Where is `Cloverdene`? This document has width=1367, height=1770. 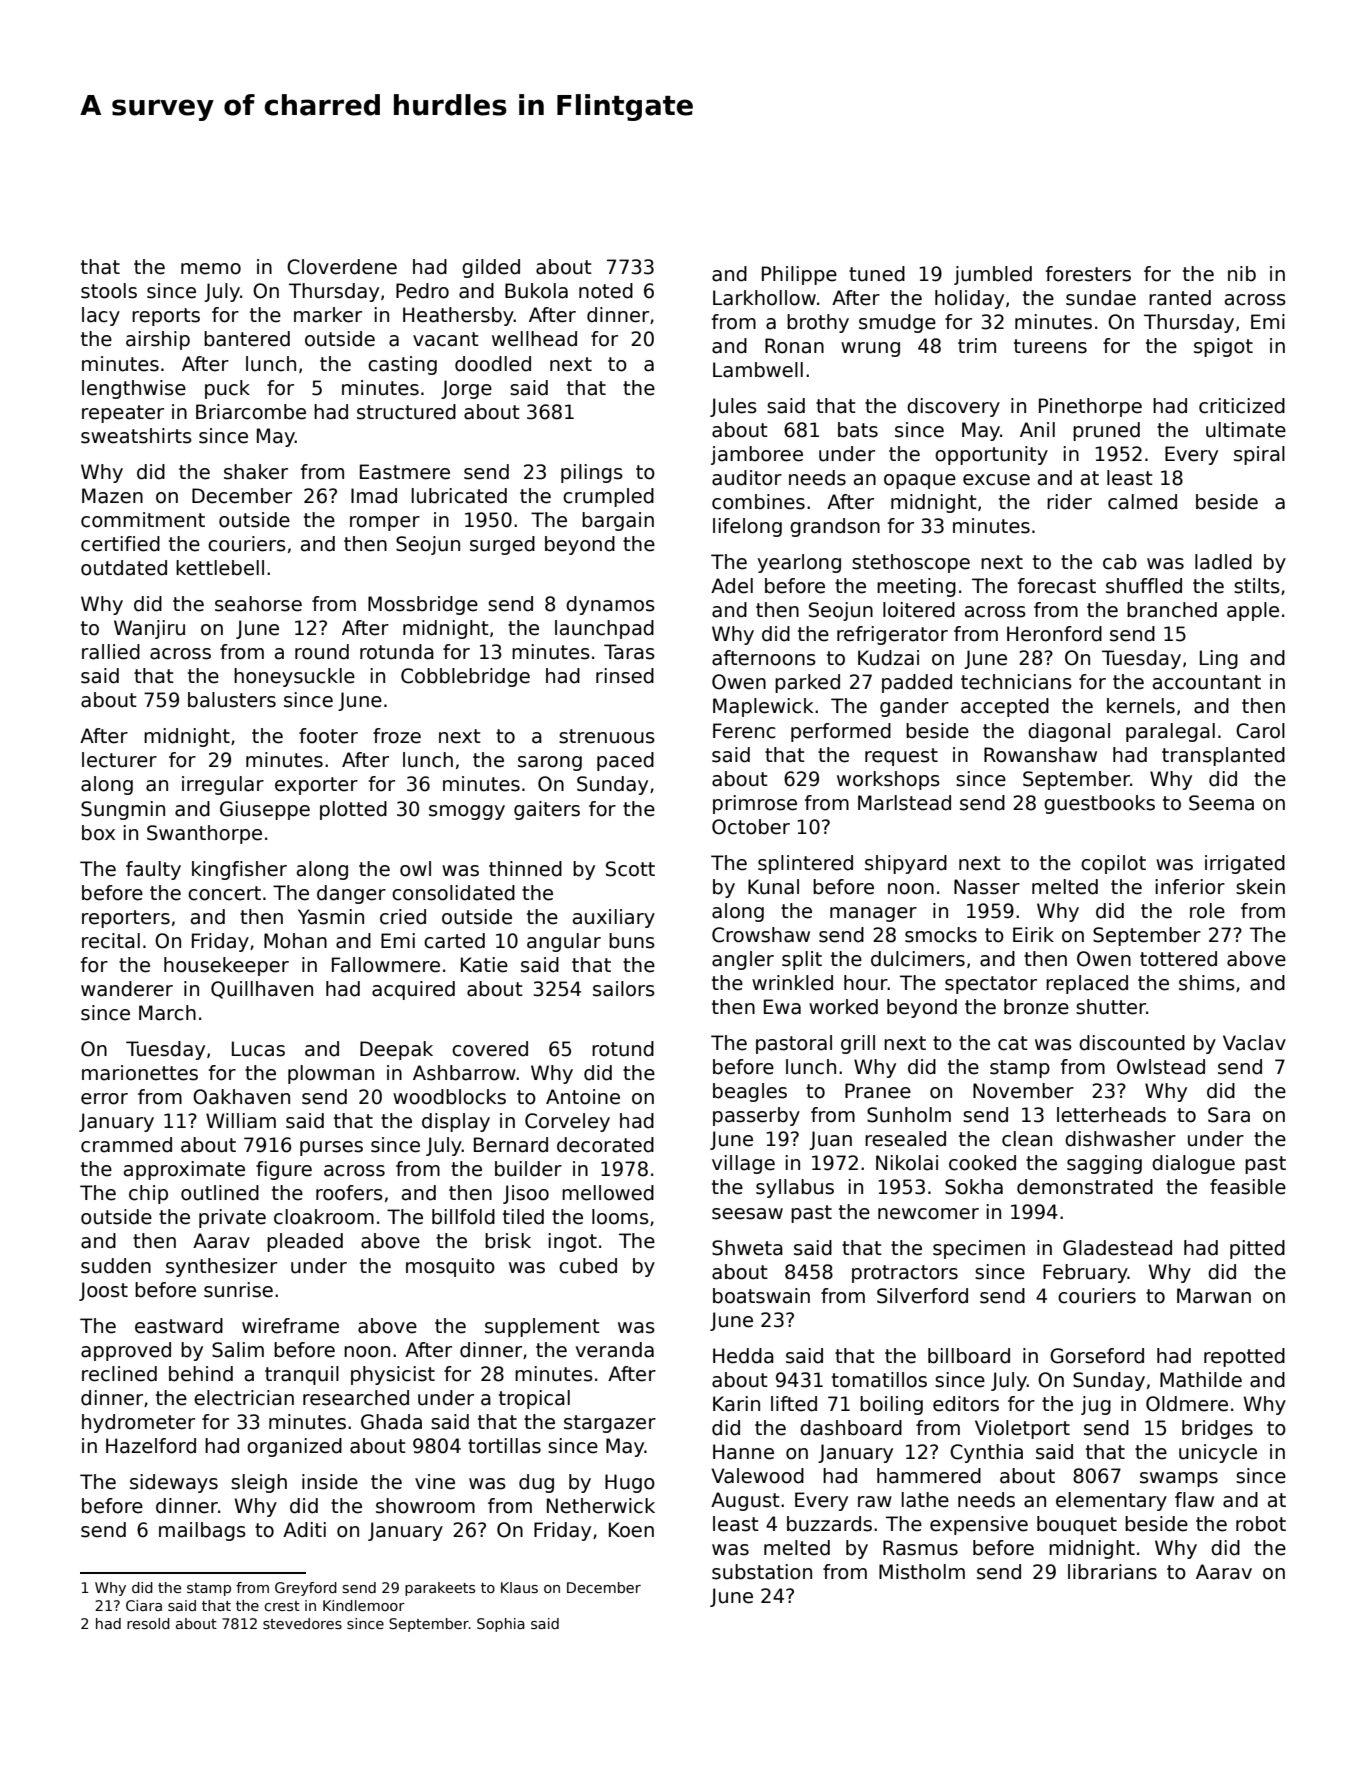
Cloverdene is located at coordinates (342, 267).
